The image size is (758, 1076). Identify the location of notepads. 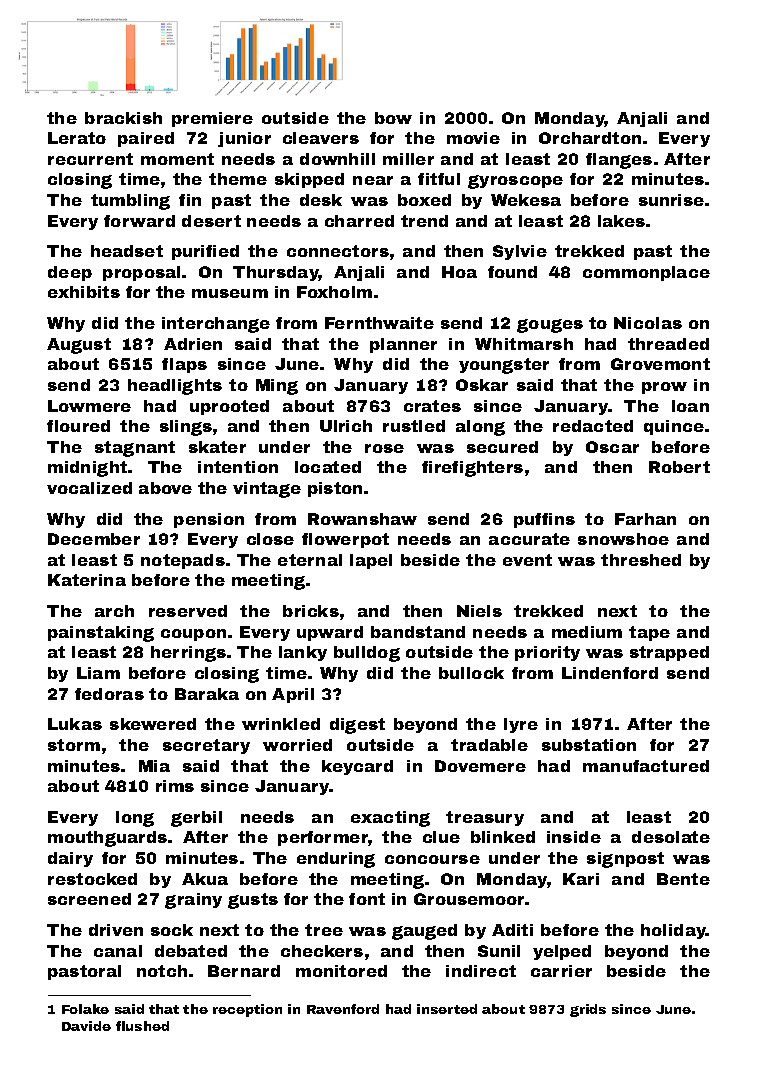
(183, 561).
